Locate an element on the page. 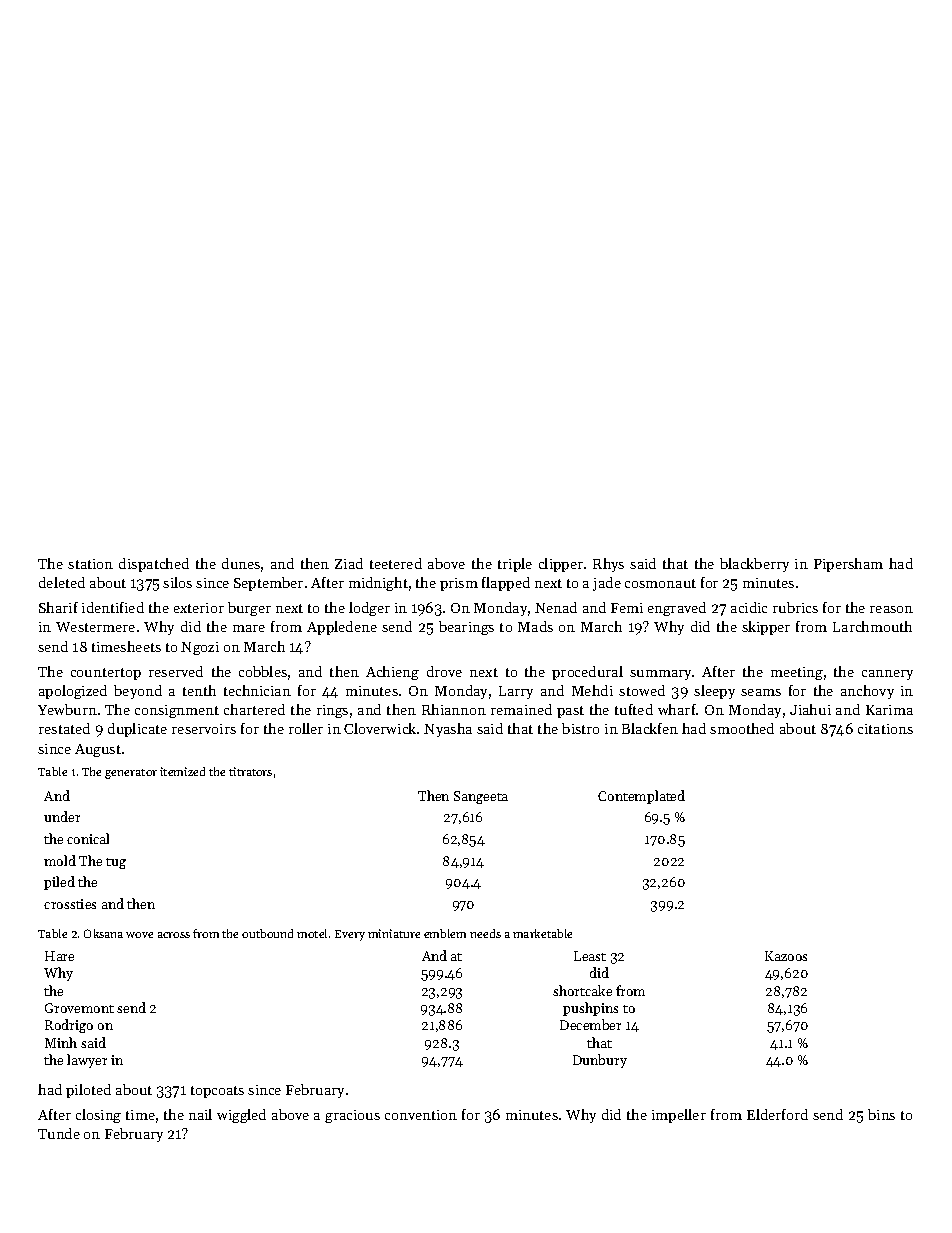 This page has width=952, height=1233. piloted is located at coordinates (88, 1091).
